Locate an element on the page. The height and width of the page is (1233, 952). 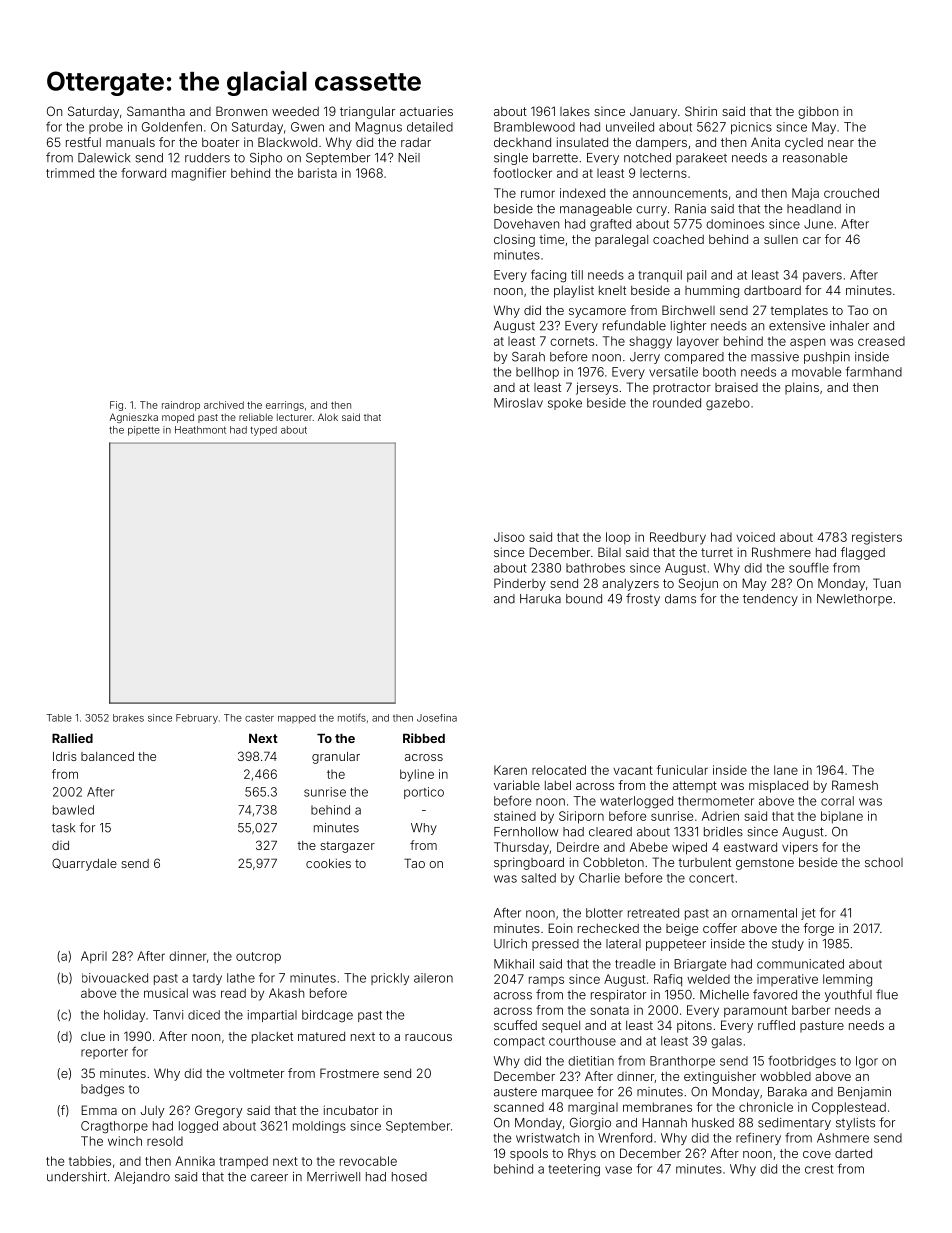
bellhop is located at coordinates (537, 373).
